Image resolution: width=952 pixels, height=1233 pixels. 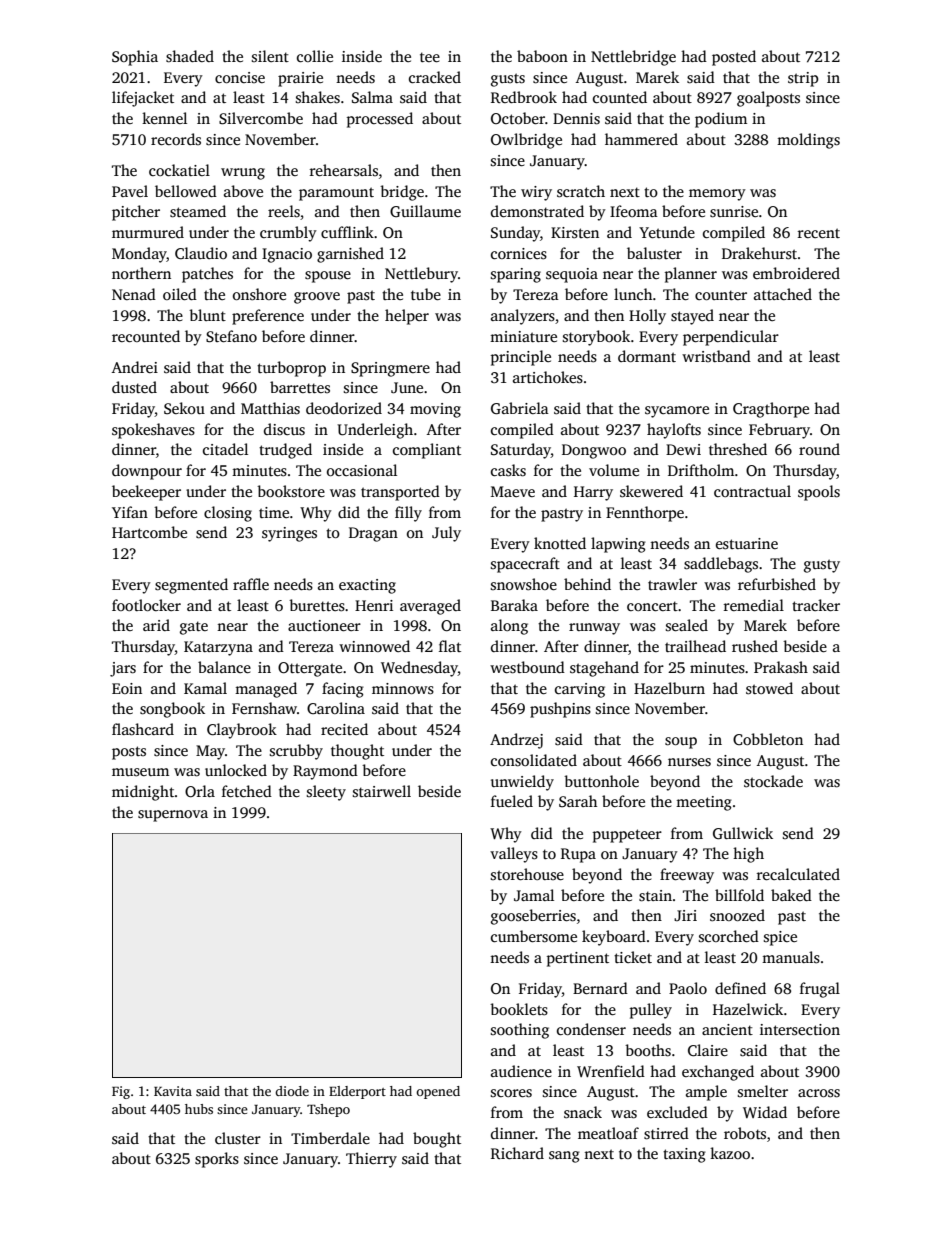 I want to click on gooseberries, so click(x=533, y=917).
